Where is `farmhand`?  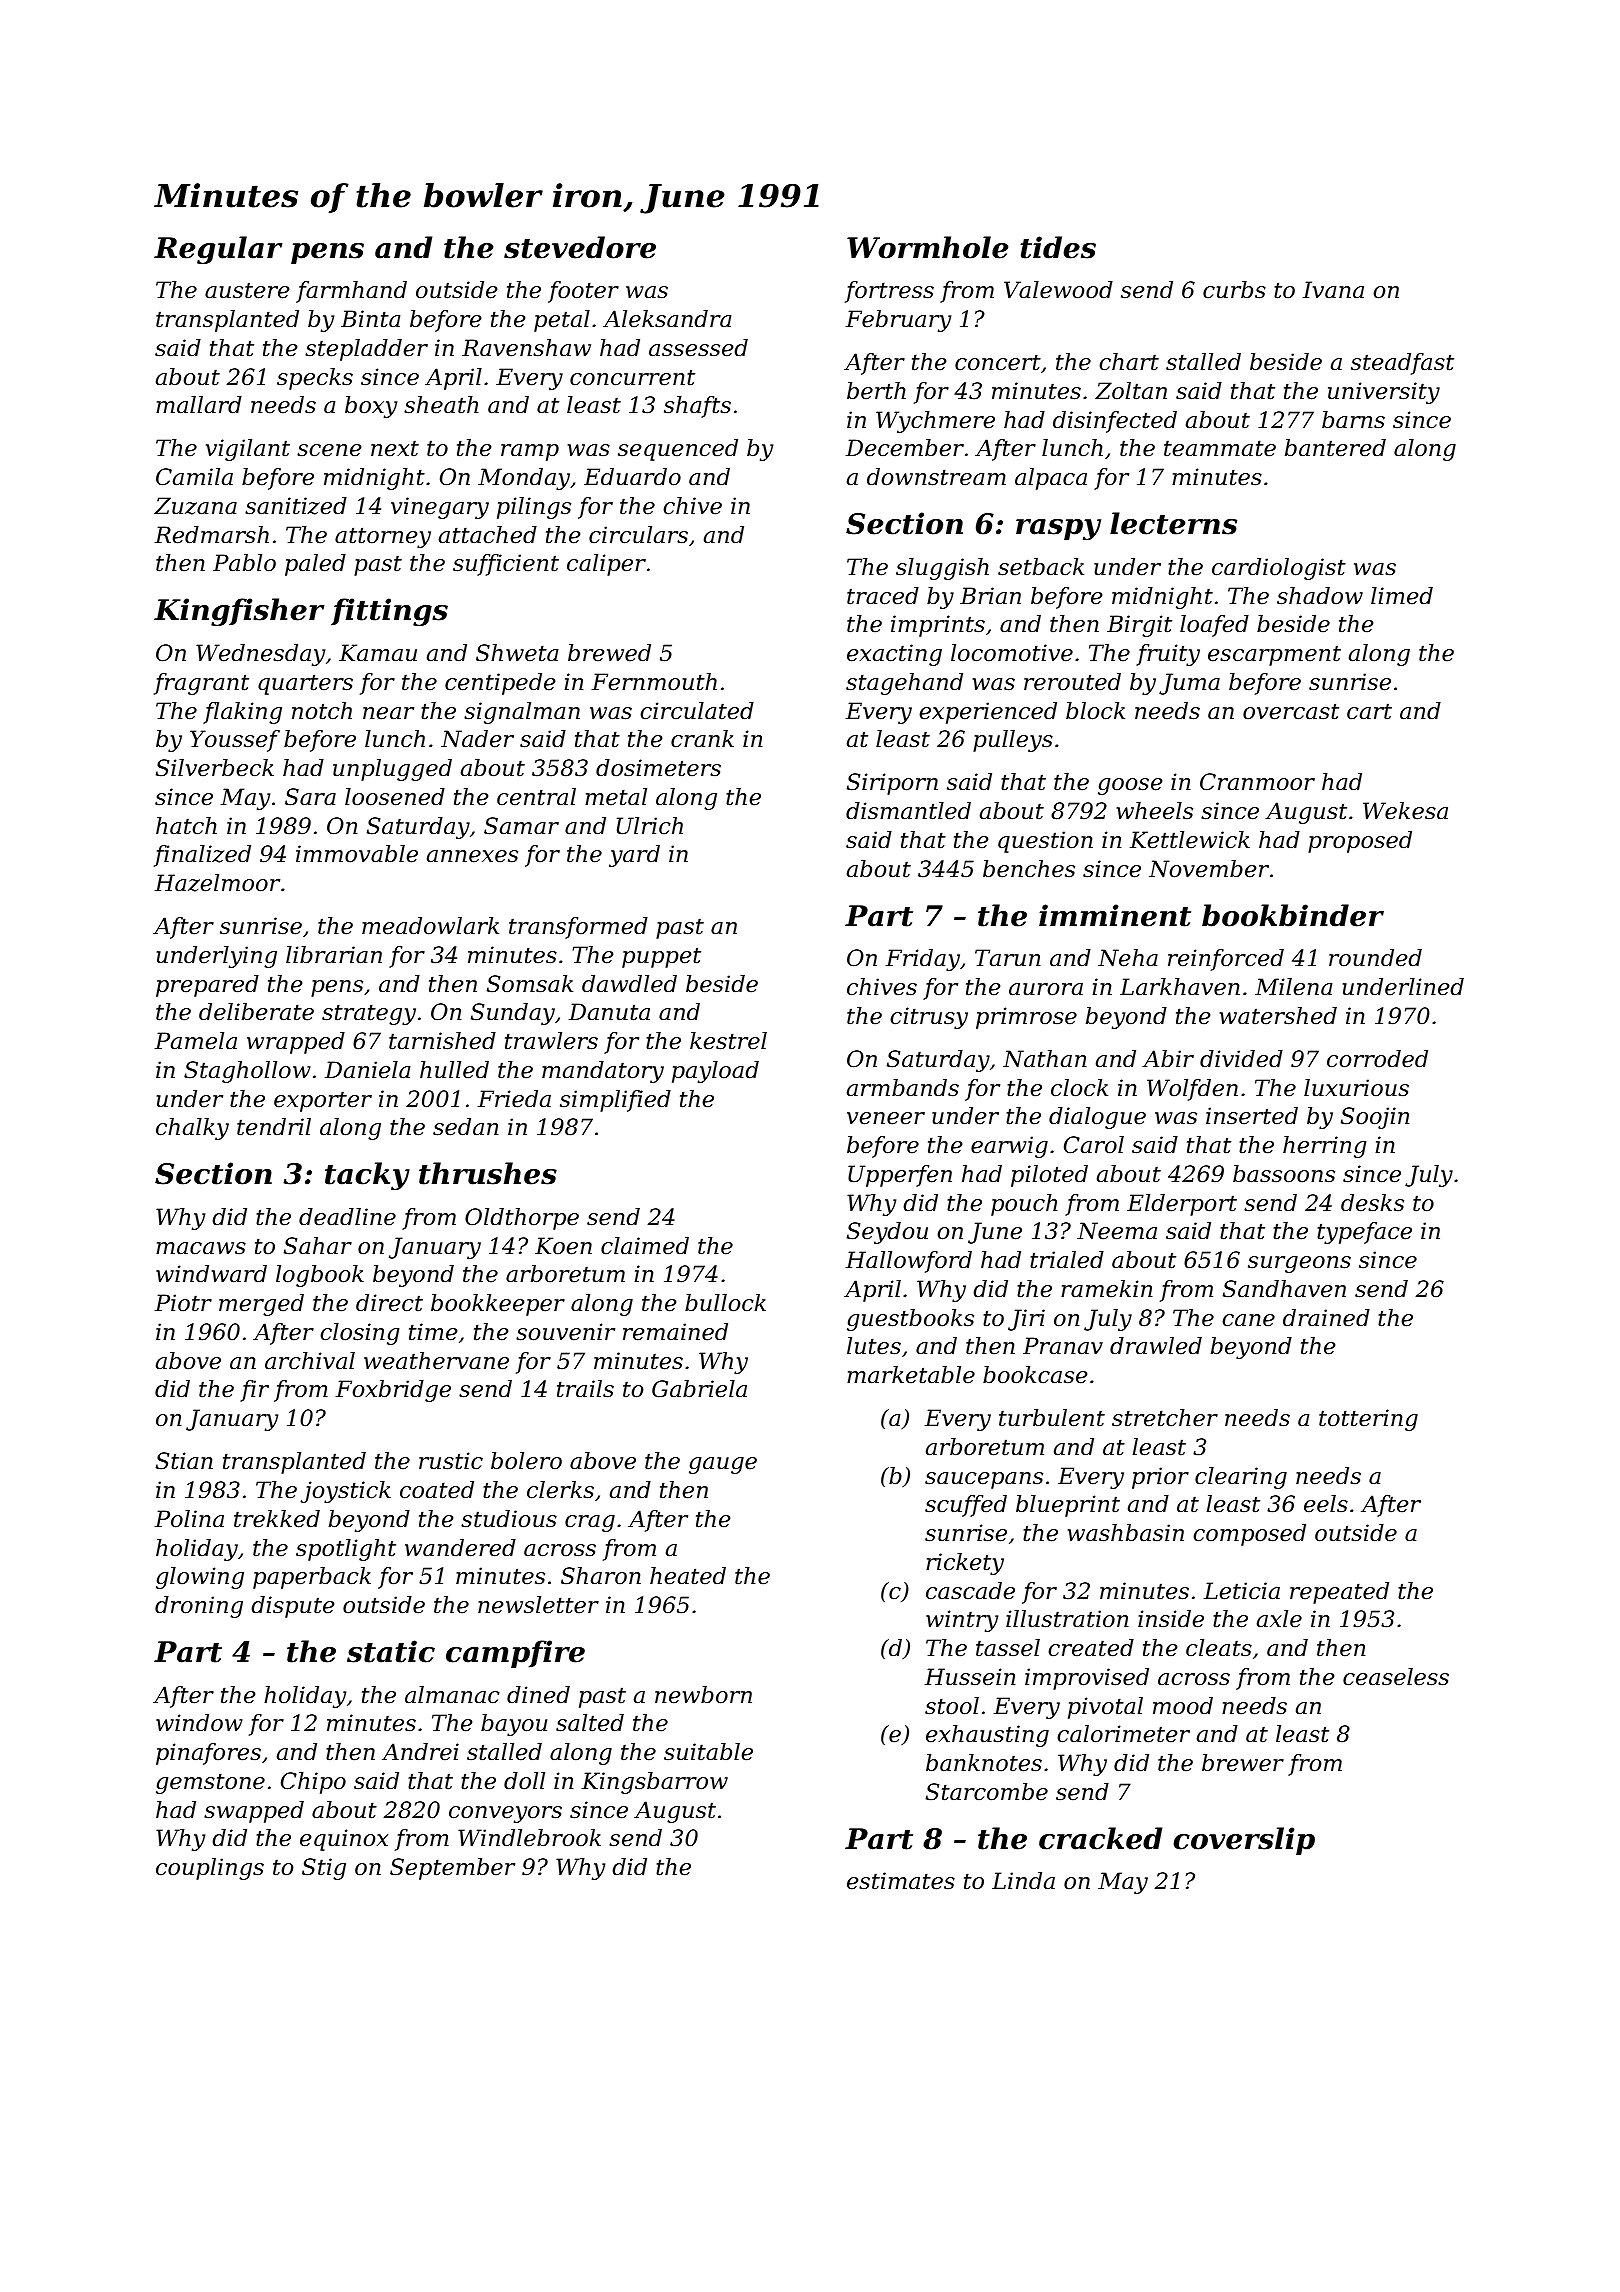 farmhand is located at coordinates (351, 292).
